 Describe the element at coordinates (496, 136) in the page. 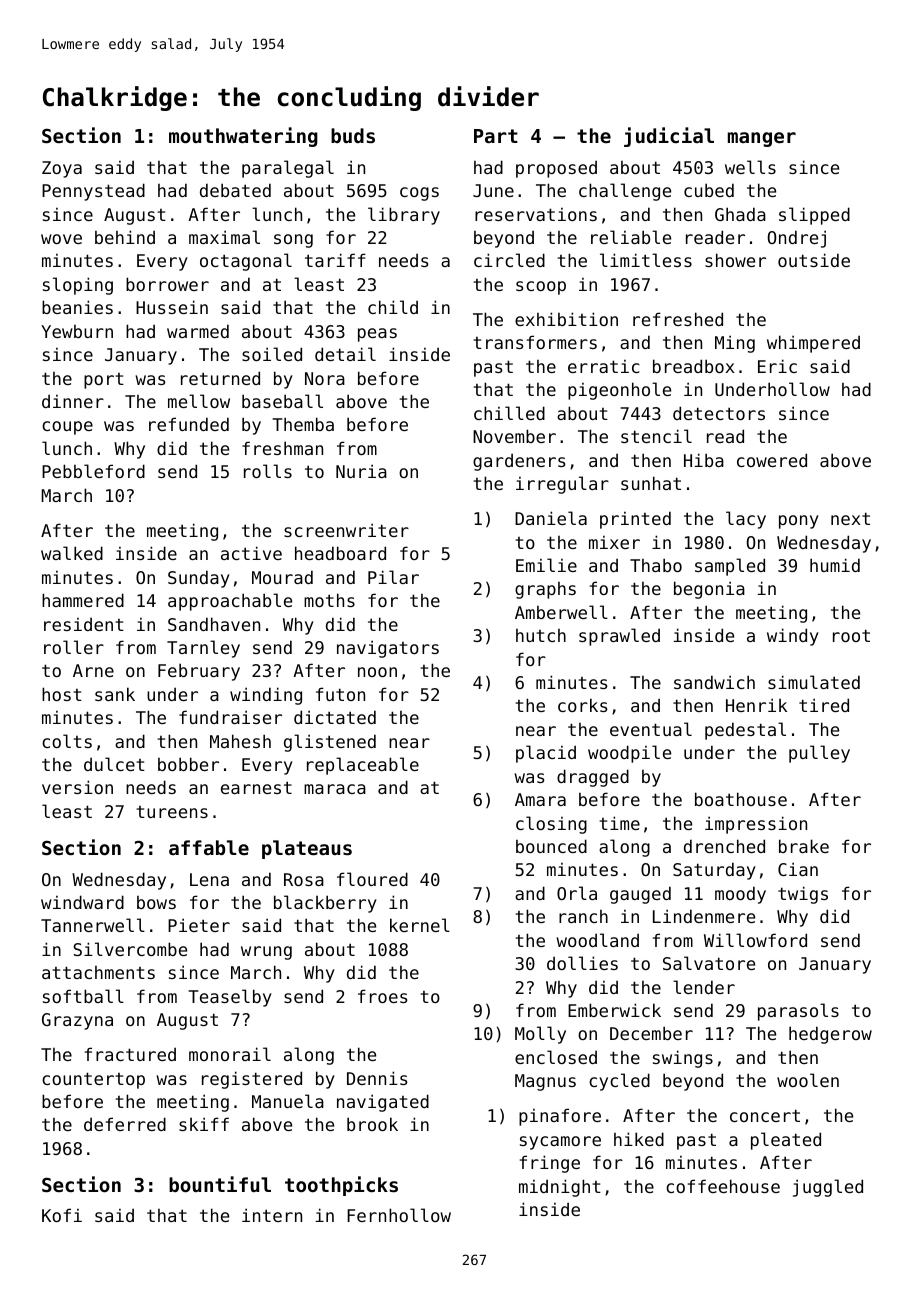

I see `Part` at that location.
